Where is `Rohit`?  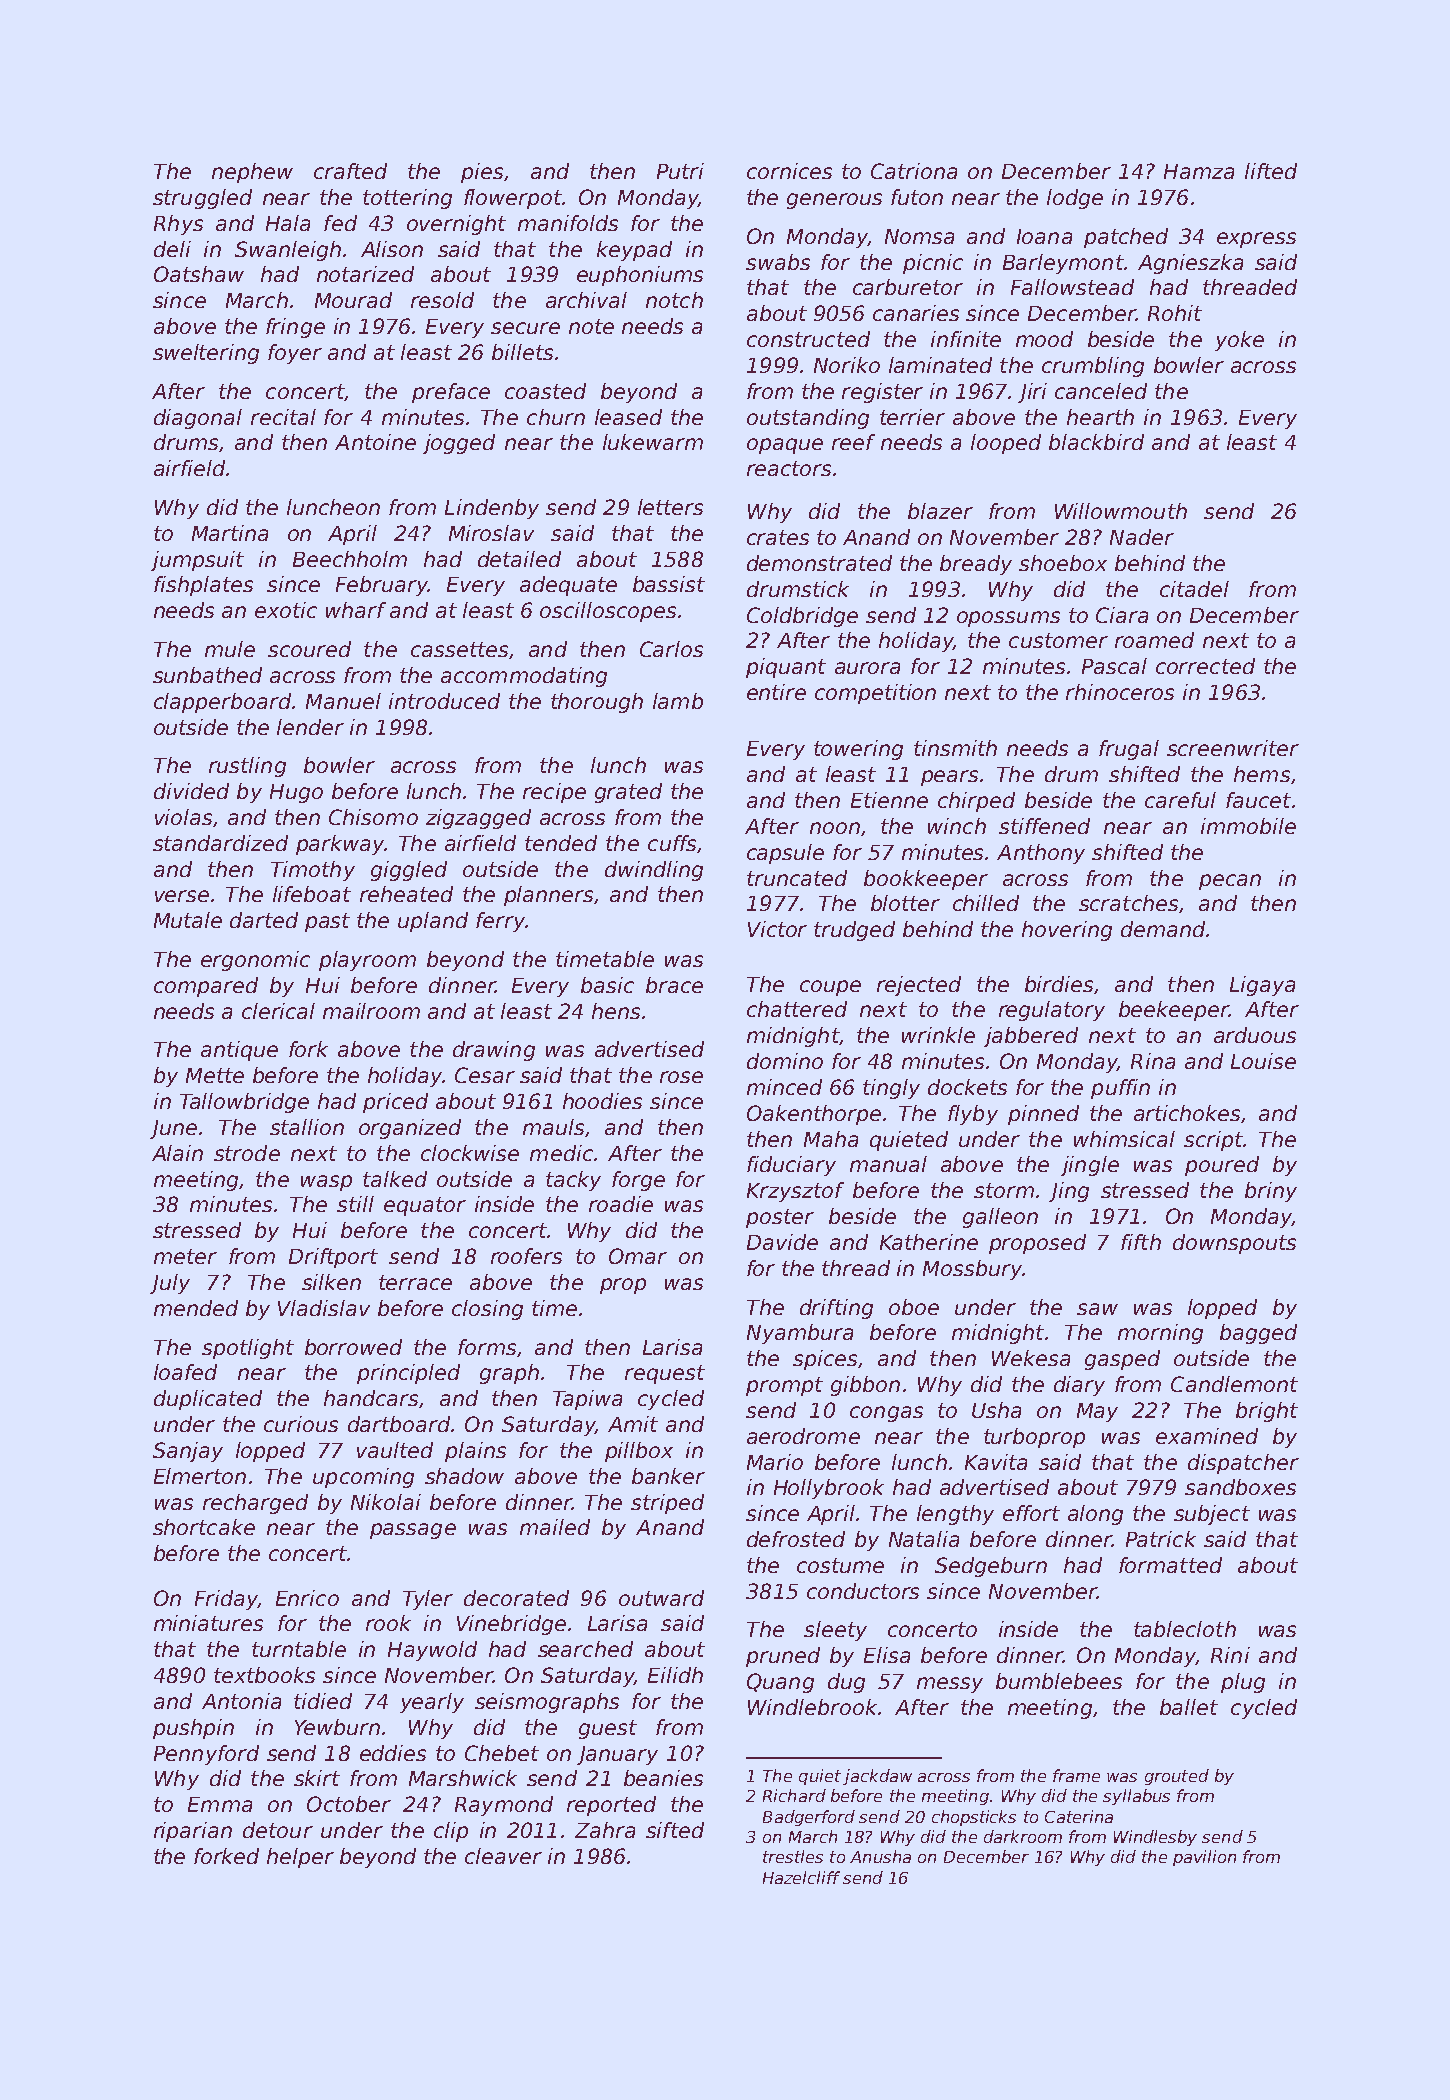
Rohit is located at coordinates (1175, 313).
